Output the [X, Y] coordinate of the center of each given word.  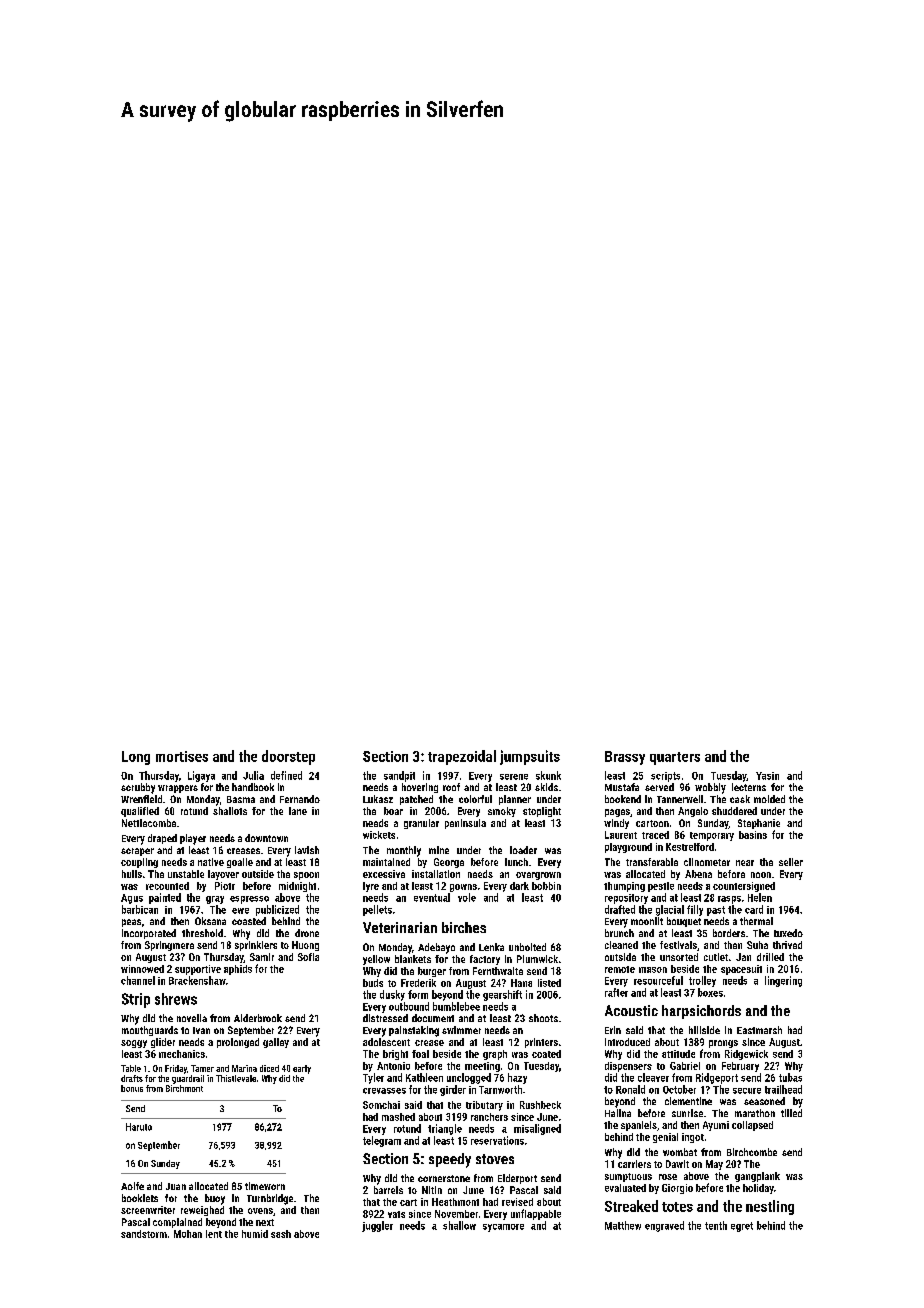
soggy [134, 1044]
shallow [459, 1225]
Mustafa [622, 787]
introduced [627, 1042]
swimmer [461, 1030]
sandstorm [144, 1234]
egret [742, 1227]
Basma [241, 799]
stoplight [542, 812]
